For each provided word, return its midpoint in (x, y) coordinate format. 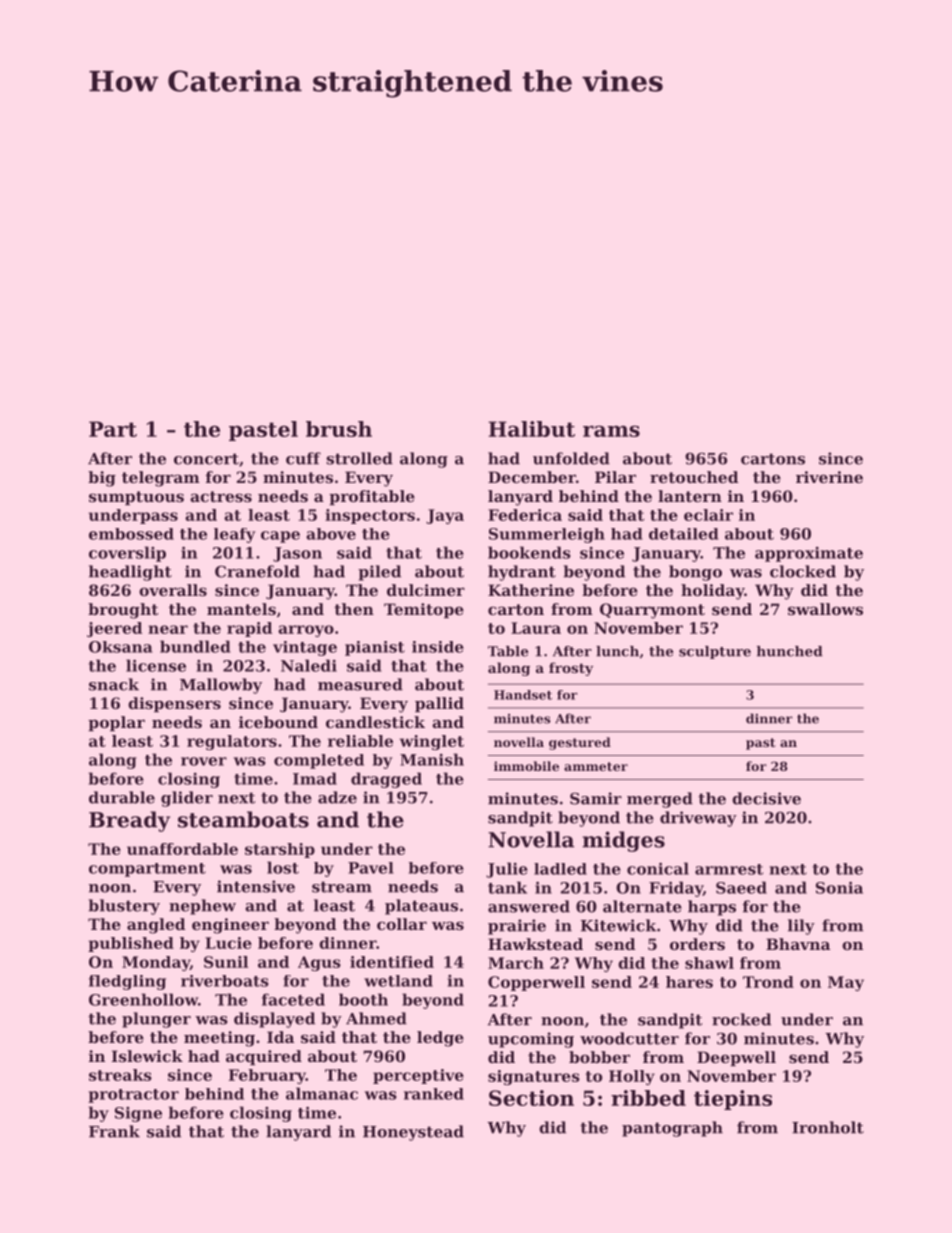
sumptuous (136, 498)
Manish (432, 759)
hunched (790, 651)
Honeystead (413, 1133)
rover (204, 761)
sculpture (715, 652)
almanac (322, 1093)
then (354, 609)
